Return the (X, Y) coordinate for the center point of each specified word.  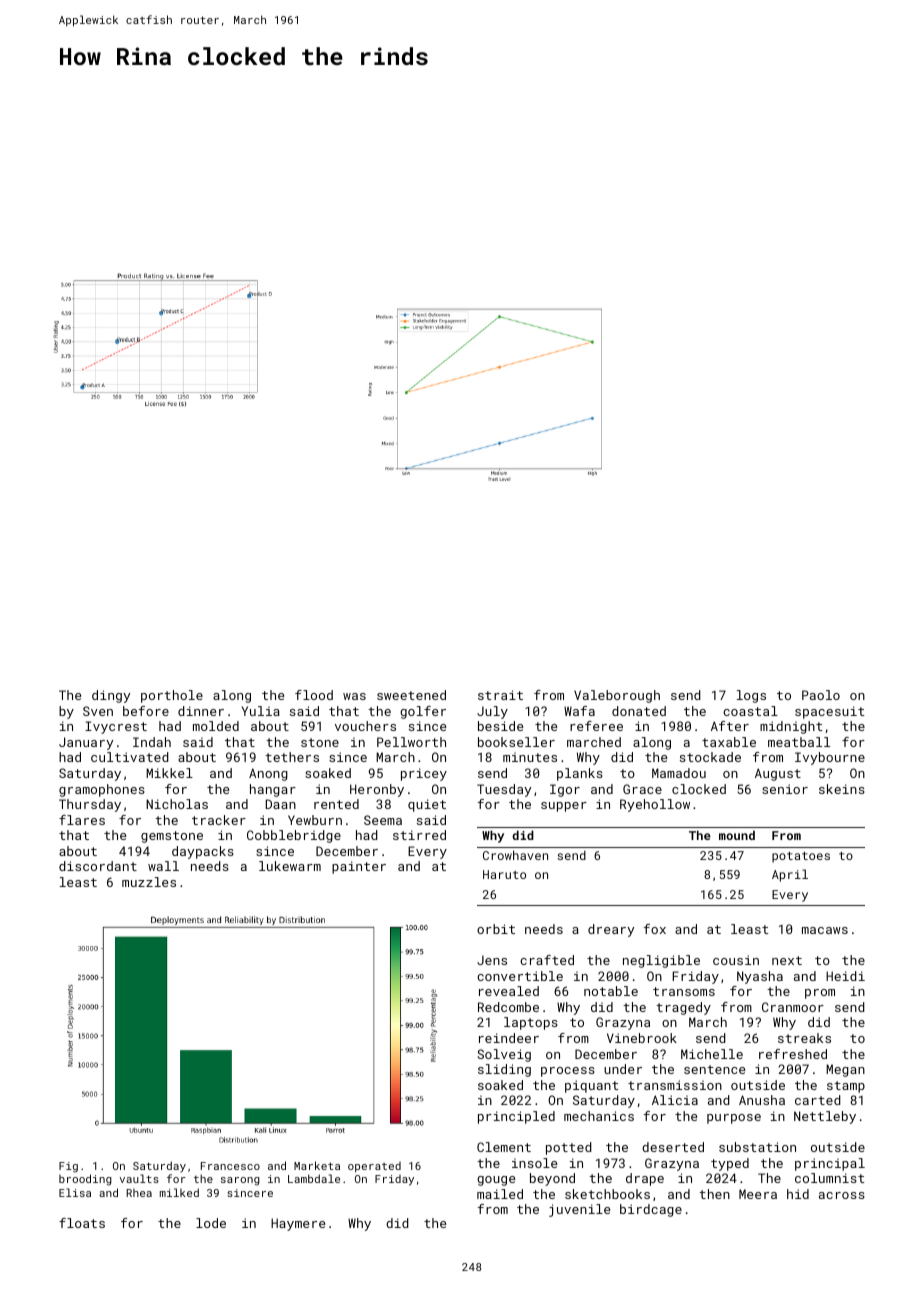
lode (211, 1223)
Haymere (298, 1224)
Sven (98, 711)
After (730, 726)
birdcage (651, 1210)
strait (500, 695)
